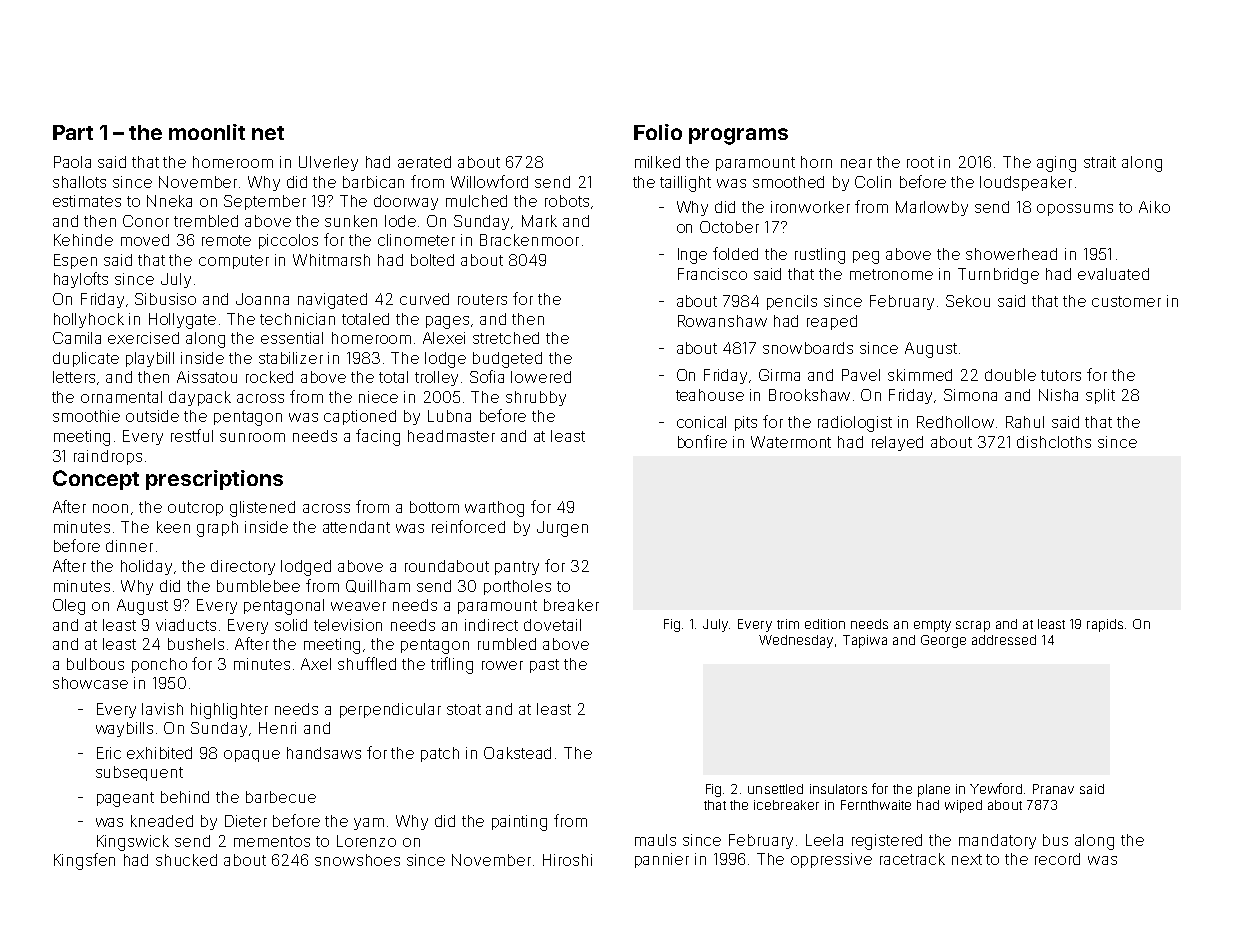 The width and height of the image is (1233, 952). What do you see at coordinates (316, 664) in the image?
I see `Axel` at bounding box center [316, 664].
